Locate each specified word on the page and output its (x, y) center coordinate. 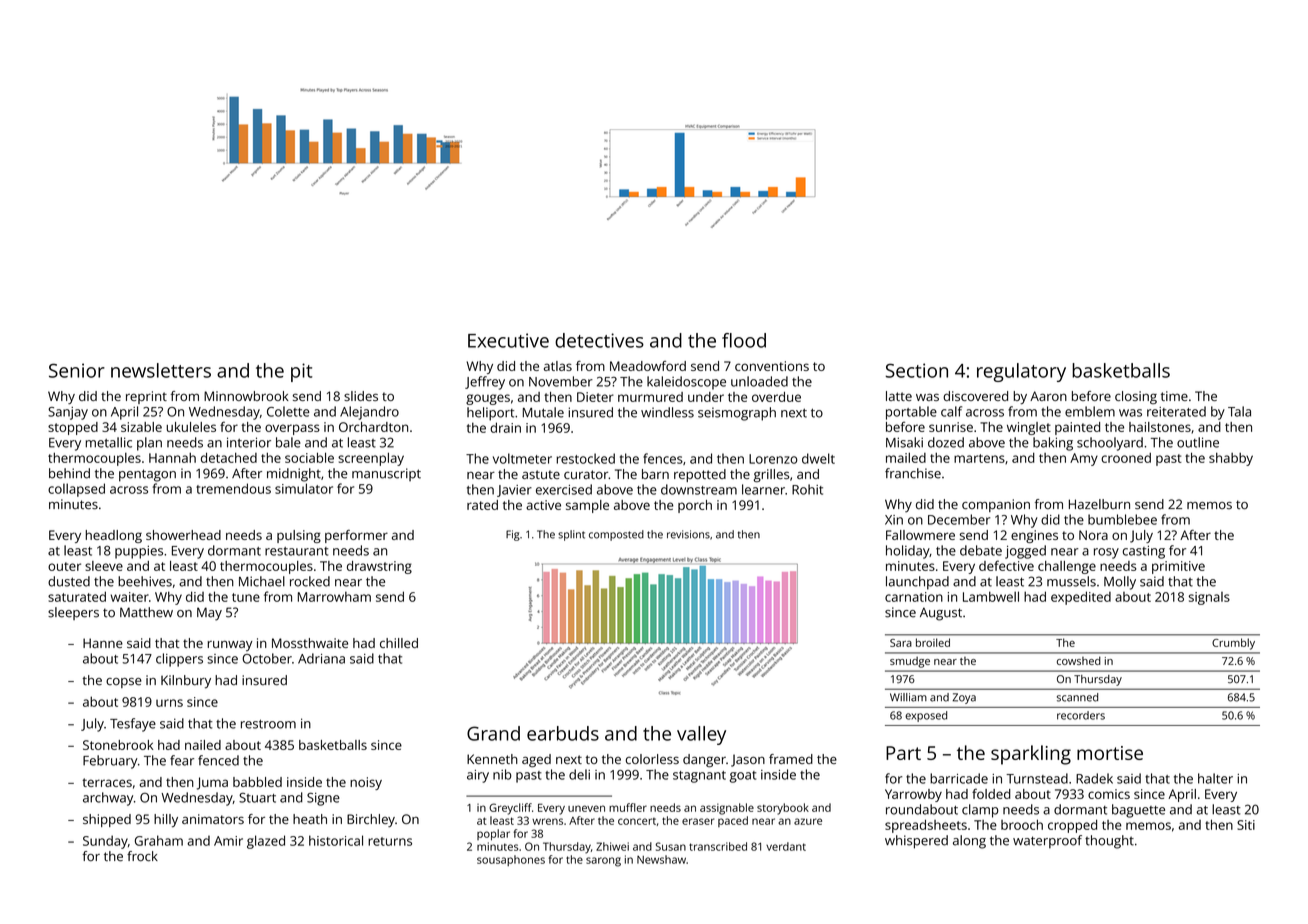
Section (917, 370)
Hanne (103, 643)
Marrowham (334, 596)
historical (336, 840)
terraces (107, 782)
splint (571, 535)
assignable (727, 809)
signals (1209, 598)
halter (1215, 778)
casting (1144, 552)
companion (996, 505)
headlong (114, 536)
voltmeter (522, 458)
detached (229, 457)
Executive (508, 340)
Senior (77, 370)
